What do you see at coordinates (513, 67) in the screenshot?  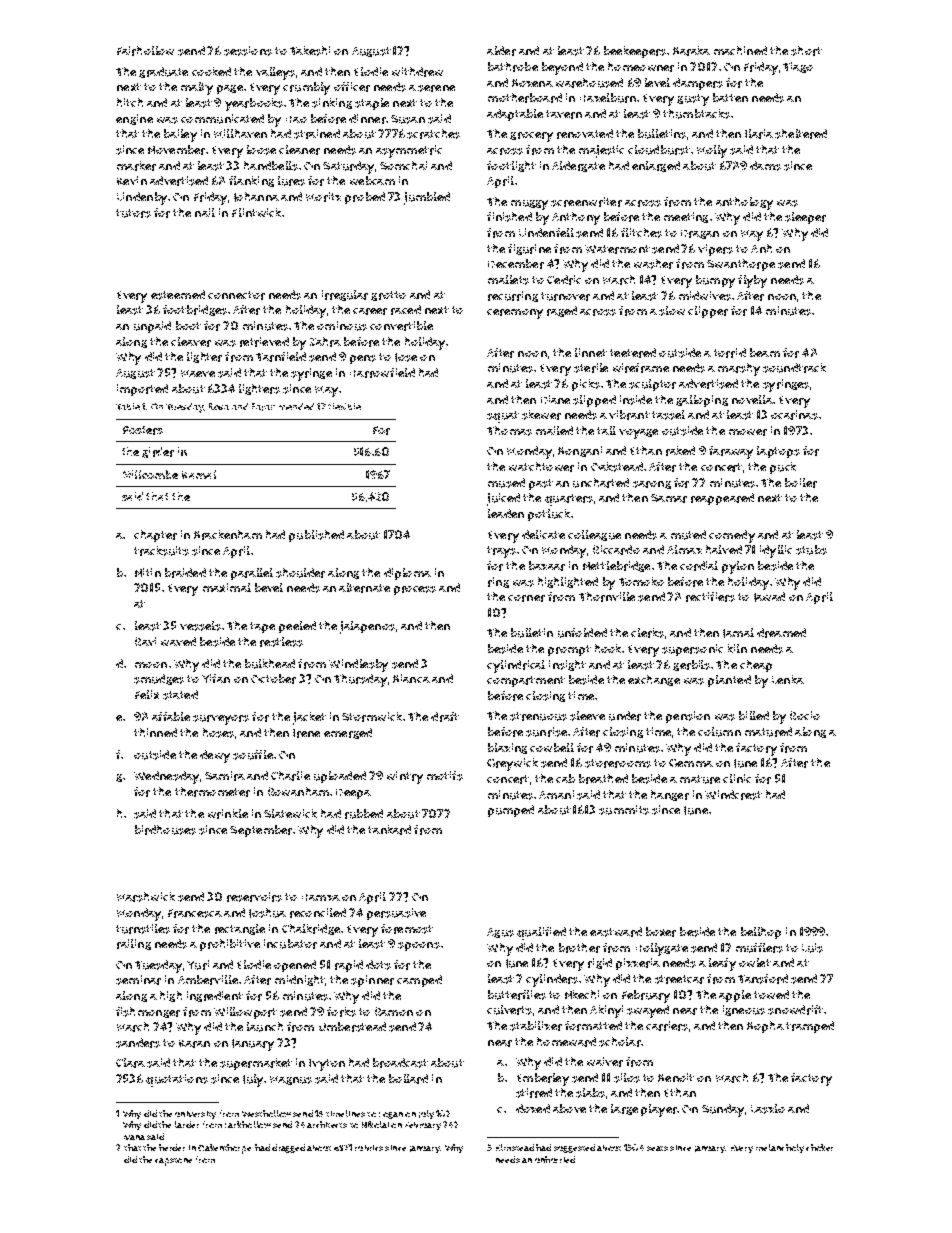 I see `bathrobe` at bounding box center [513, 67].
